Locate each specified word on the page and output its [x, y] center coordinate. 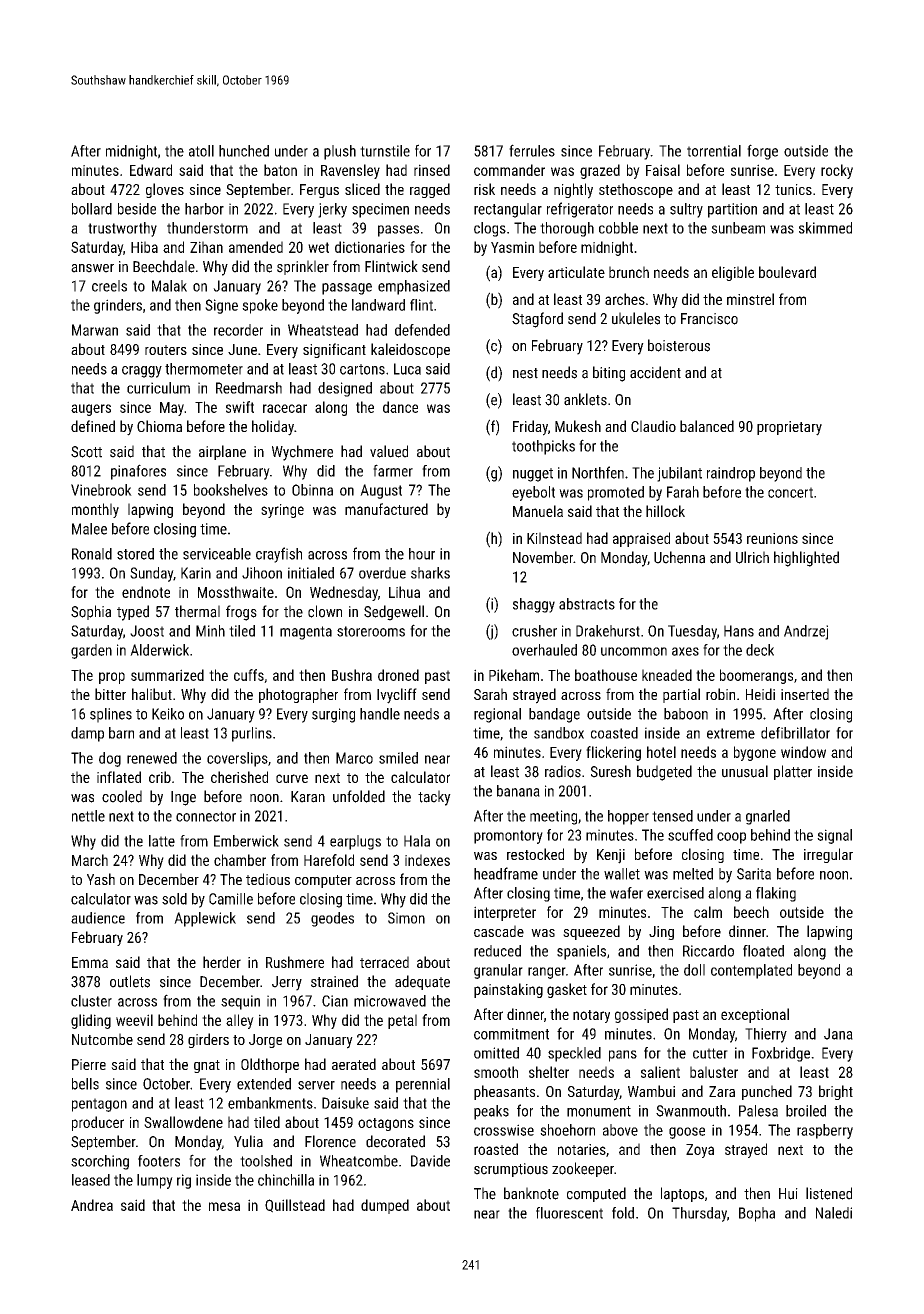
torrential [714, 151]
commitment [511, 1034]
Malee [89, 529]
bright [836, 1092]
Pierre [89, 1064]
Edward [151, 170]
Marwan [95, 330]
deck [760, 650]
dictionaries [370, 247]
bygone [755, 753]
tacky [434, 798]
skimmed [825, 228]
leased [91, 1180]
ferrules [532, 150]
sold [174, 899]
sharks [430, 573]
